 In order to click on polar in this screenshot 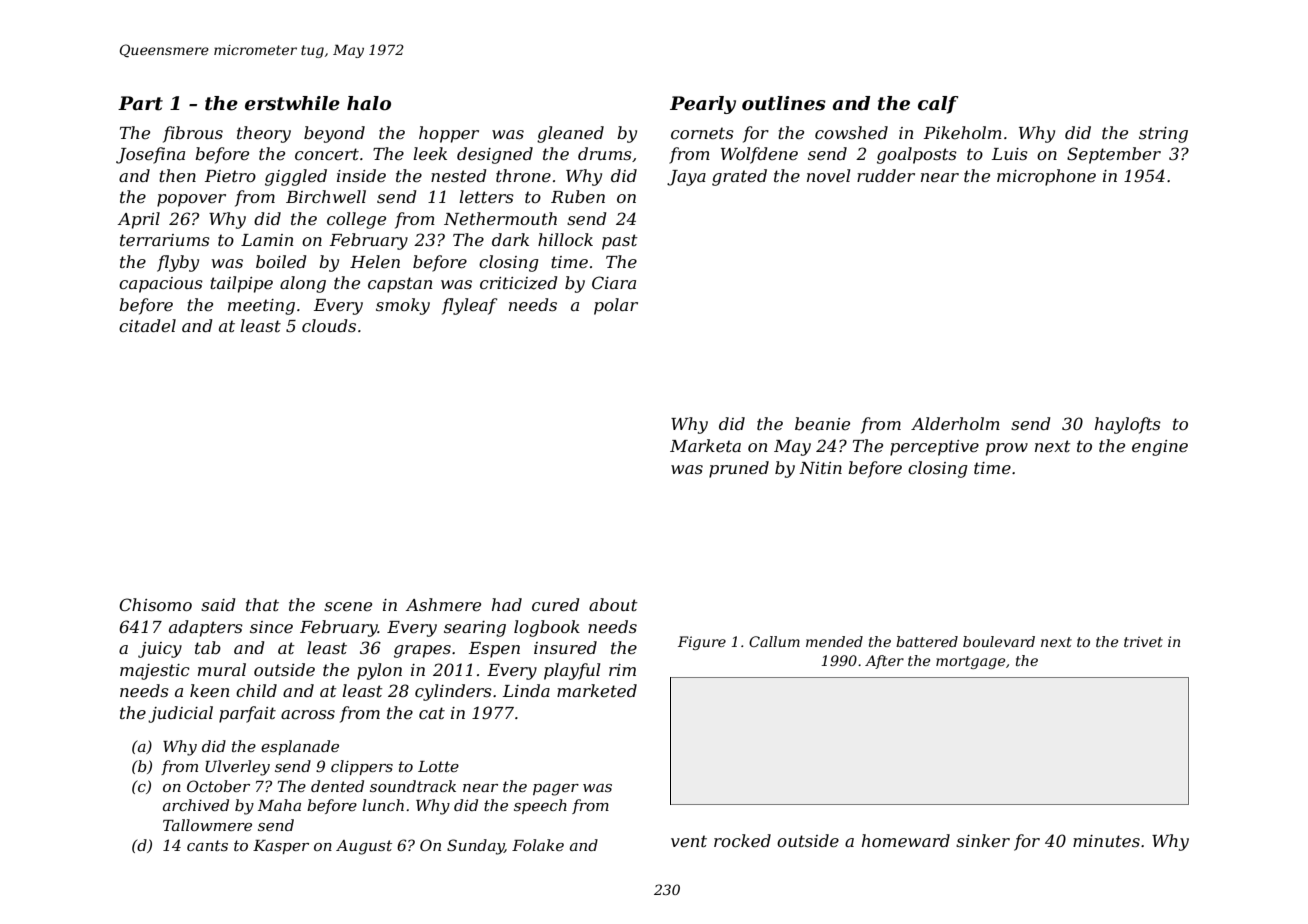, I will do `click(616, 306)`.
